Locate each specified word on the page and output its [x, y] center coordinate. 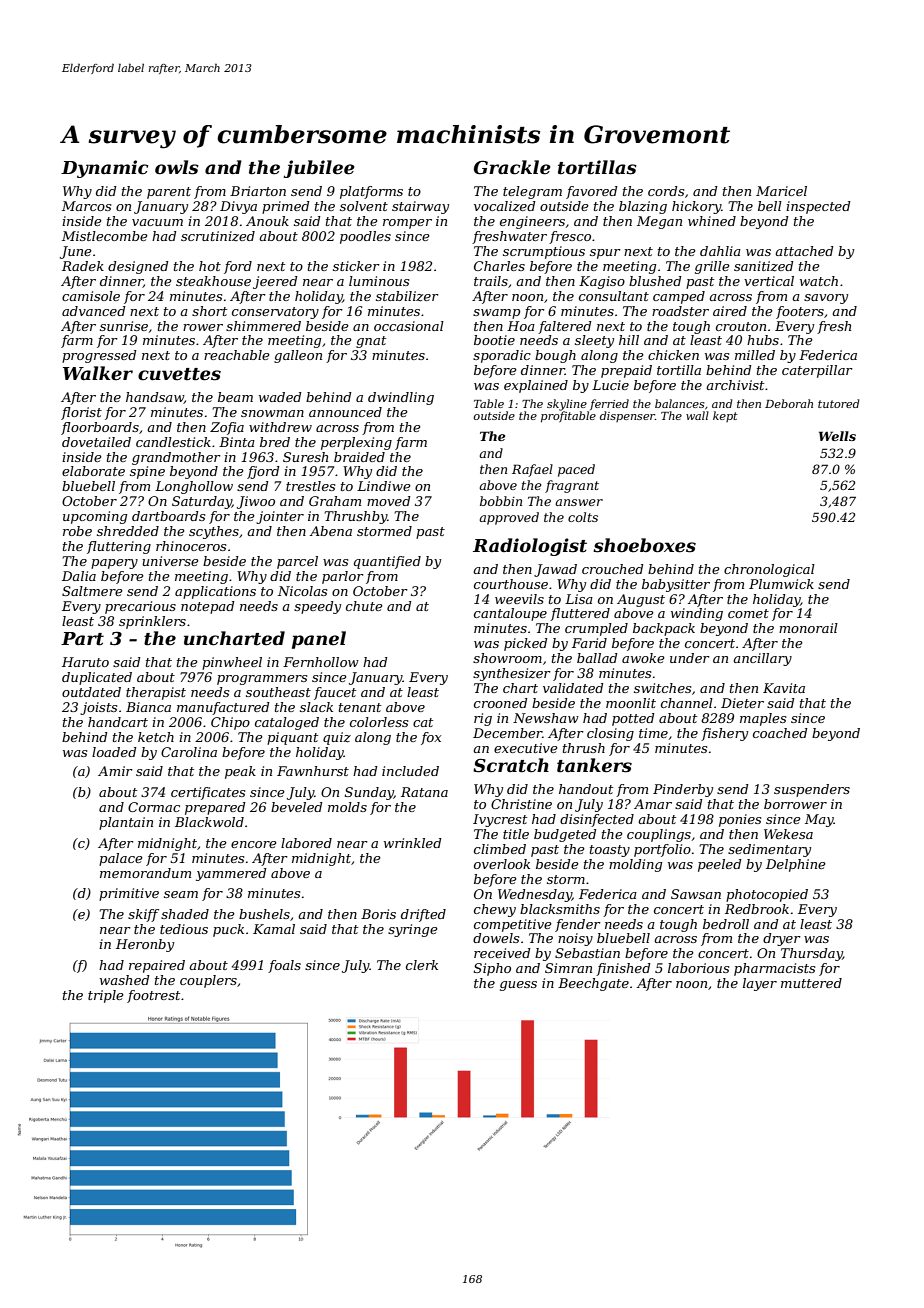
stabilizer [407, 296]
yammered [231, 874]
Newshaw [546, 718]
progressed [99, 356]
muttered [811, 983]
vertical [769, 281]
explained [536, 386]
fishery [724, 734]
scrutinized [218, 236]
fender [578, 925]
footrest [153, 996]
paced [576, 470]
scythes [214, 532]
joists [98, 708]
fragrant [572, 486]
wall [697, 415]
